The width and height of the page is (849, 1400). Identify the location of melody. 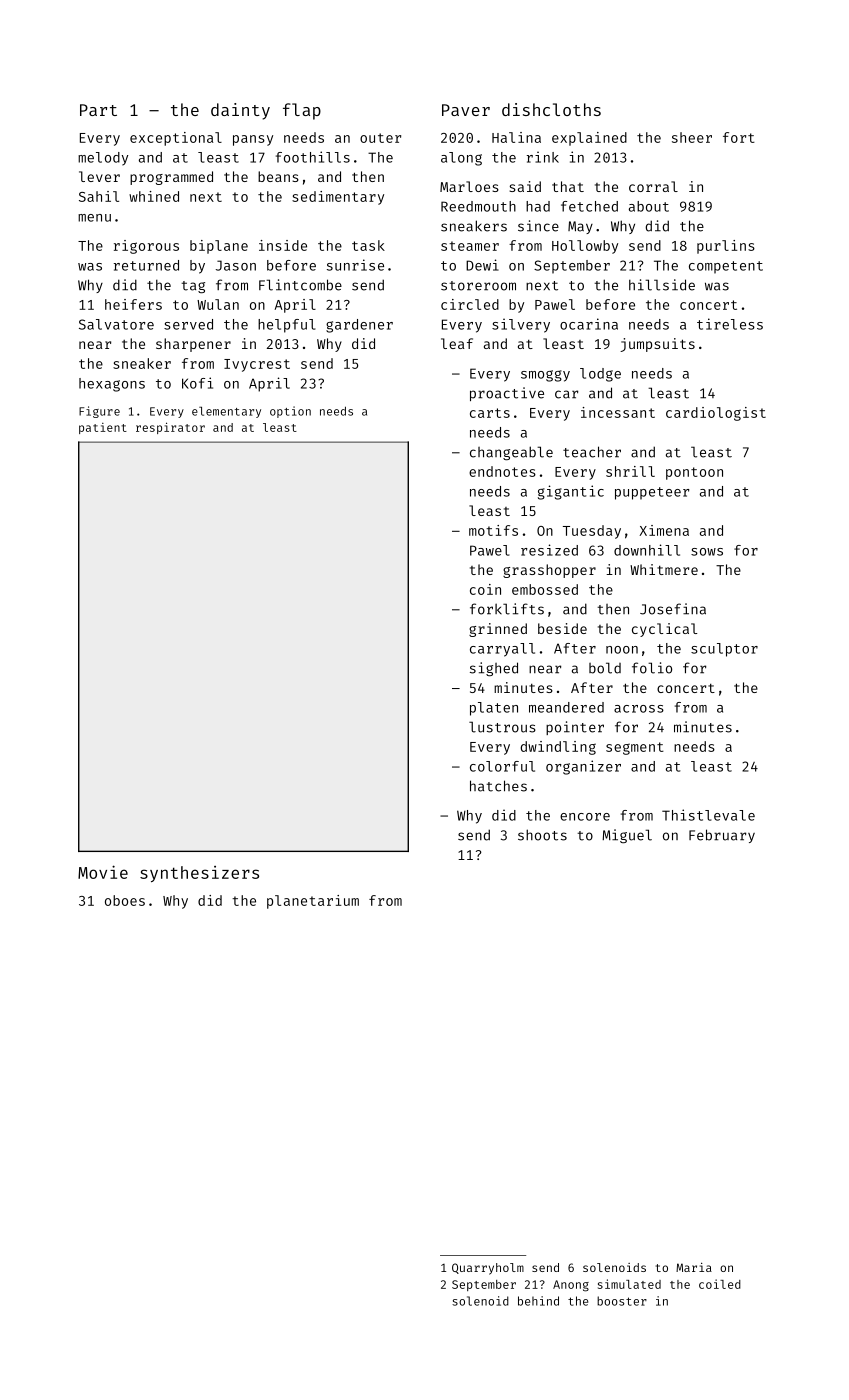
(103, 159).
